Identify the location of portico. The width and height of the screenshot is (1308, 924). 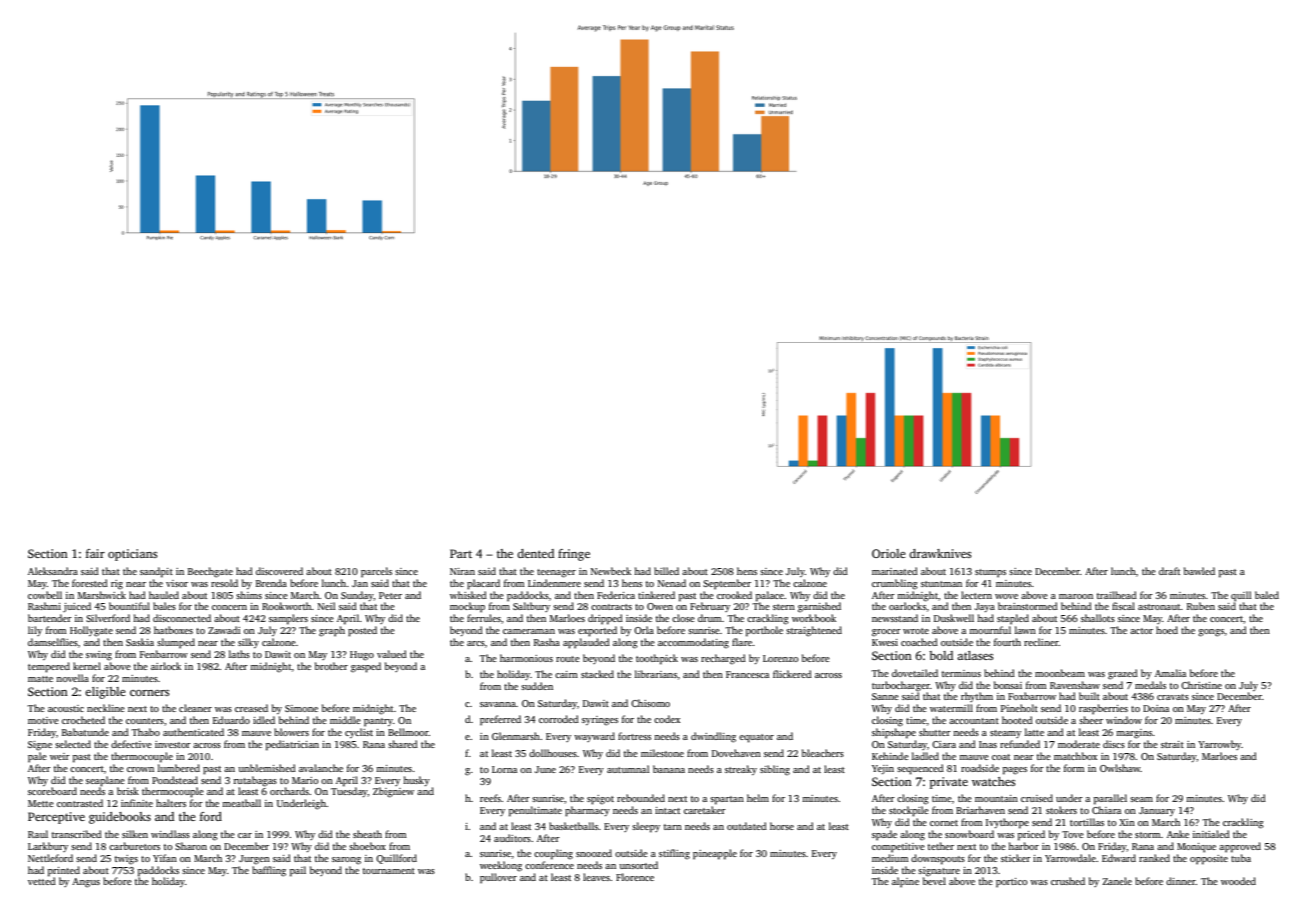
(1012, 882).
